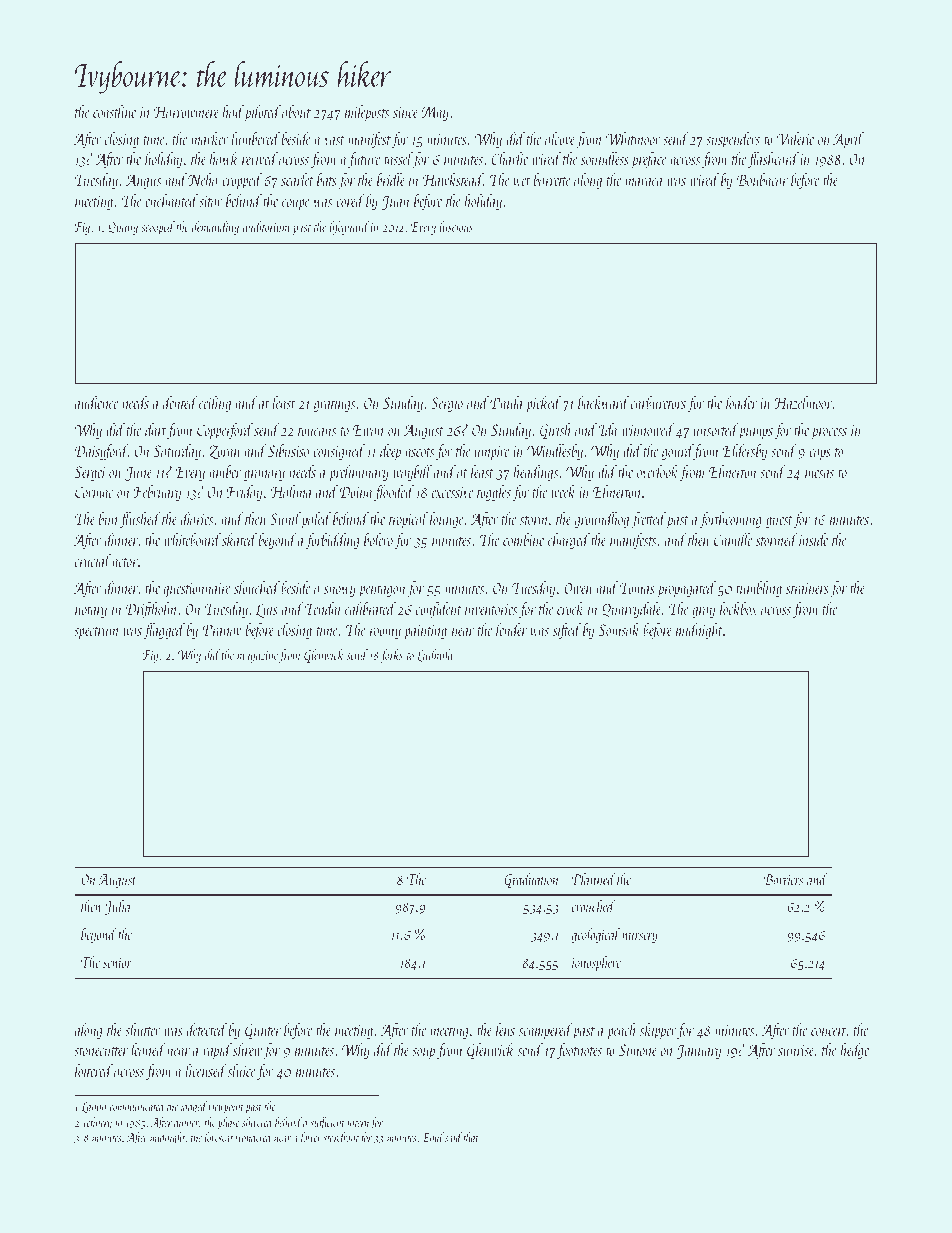  What do you see at coordinates (795, 138) in the screenshot?
I see `Valerie` at bounding box center [795, 138].
